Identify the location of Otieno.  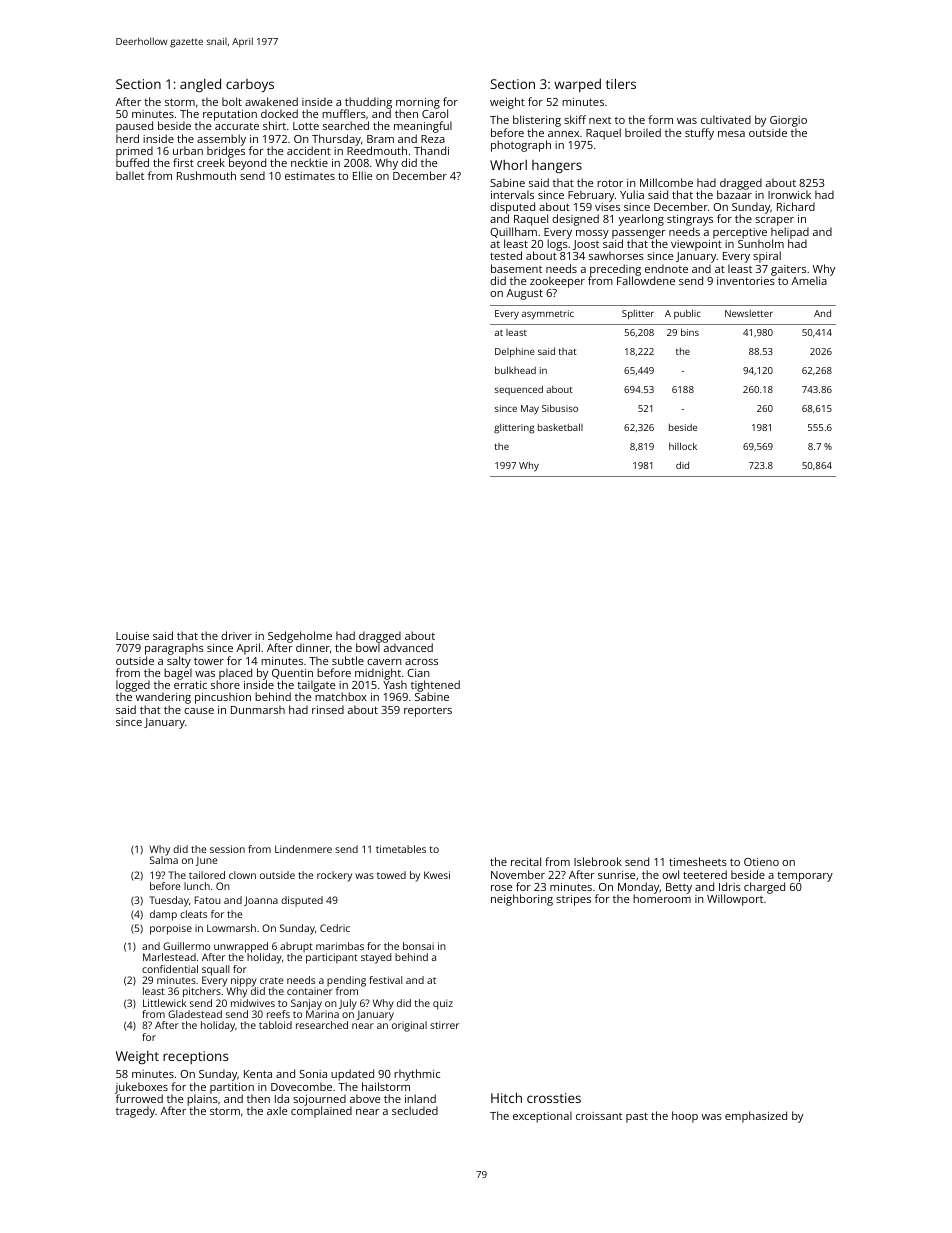
(761, 862).
